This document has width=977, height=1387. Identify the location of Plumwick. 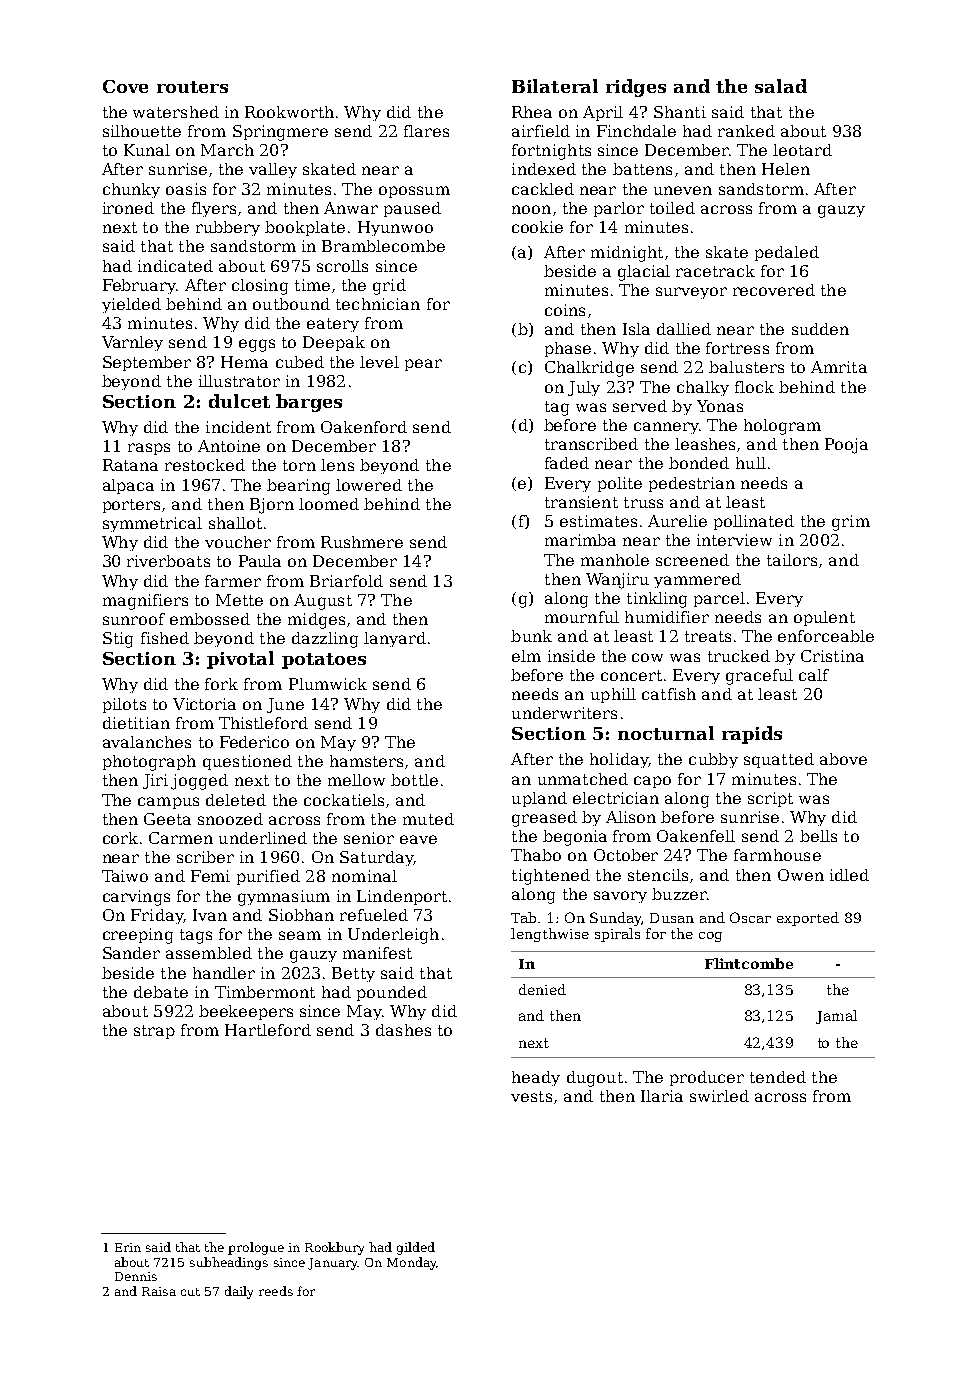
(328, 684).
